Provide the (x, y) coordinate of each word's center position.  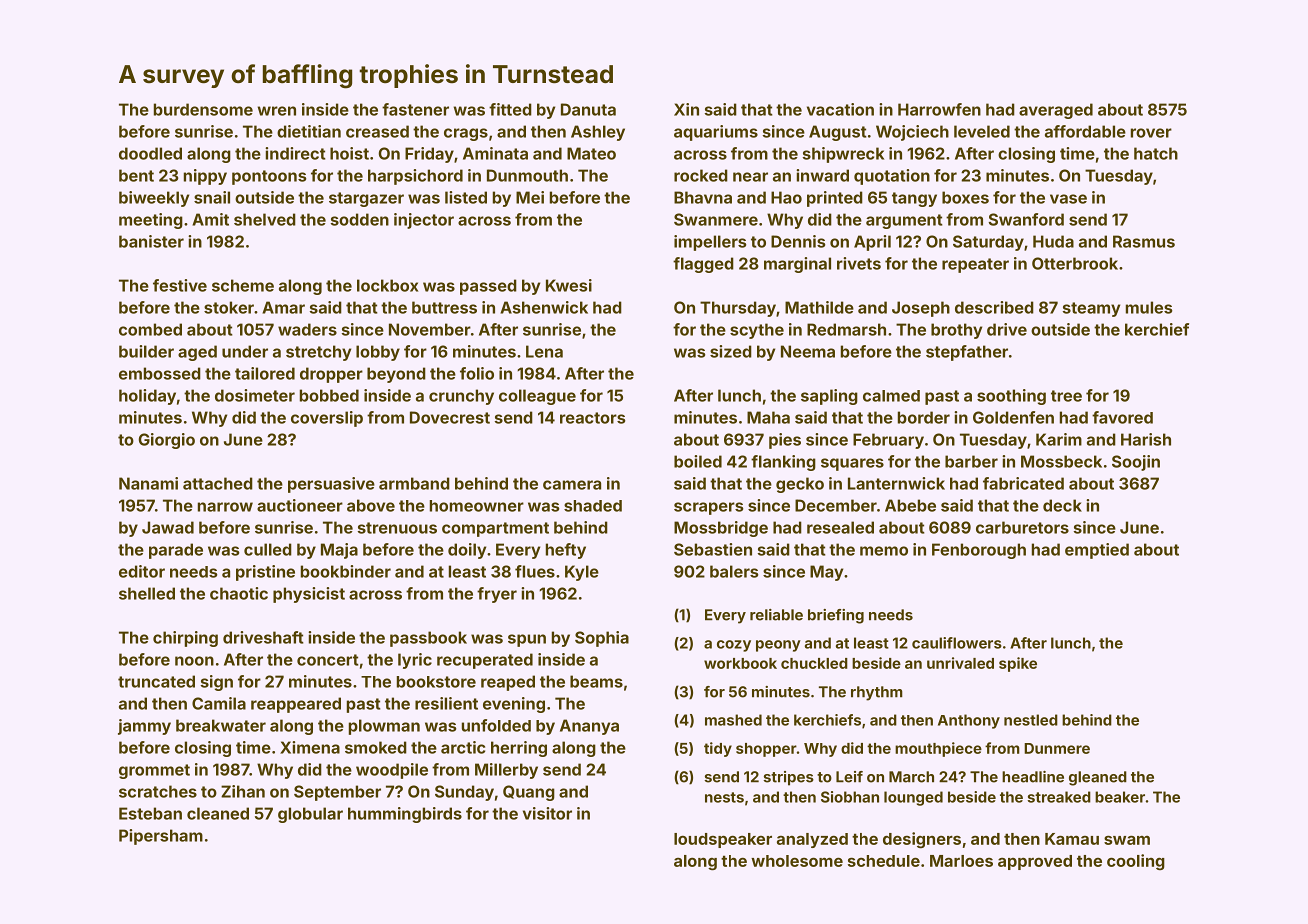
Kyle (582, 573)
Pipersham (161, 837)
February (888, 441)
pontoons (269, 177)
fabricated (1023, 483)
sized (731, 351)
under (245, 351)
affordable (1085, 131)
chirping (185, 639)
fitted (510, 109)
